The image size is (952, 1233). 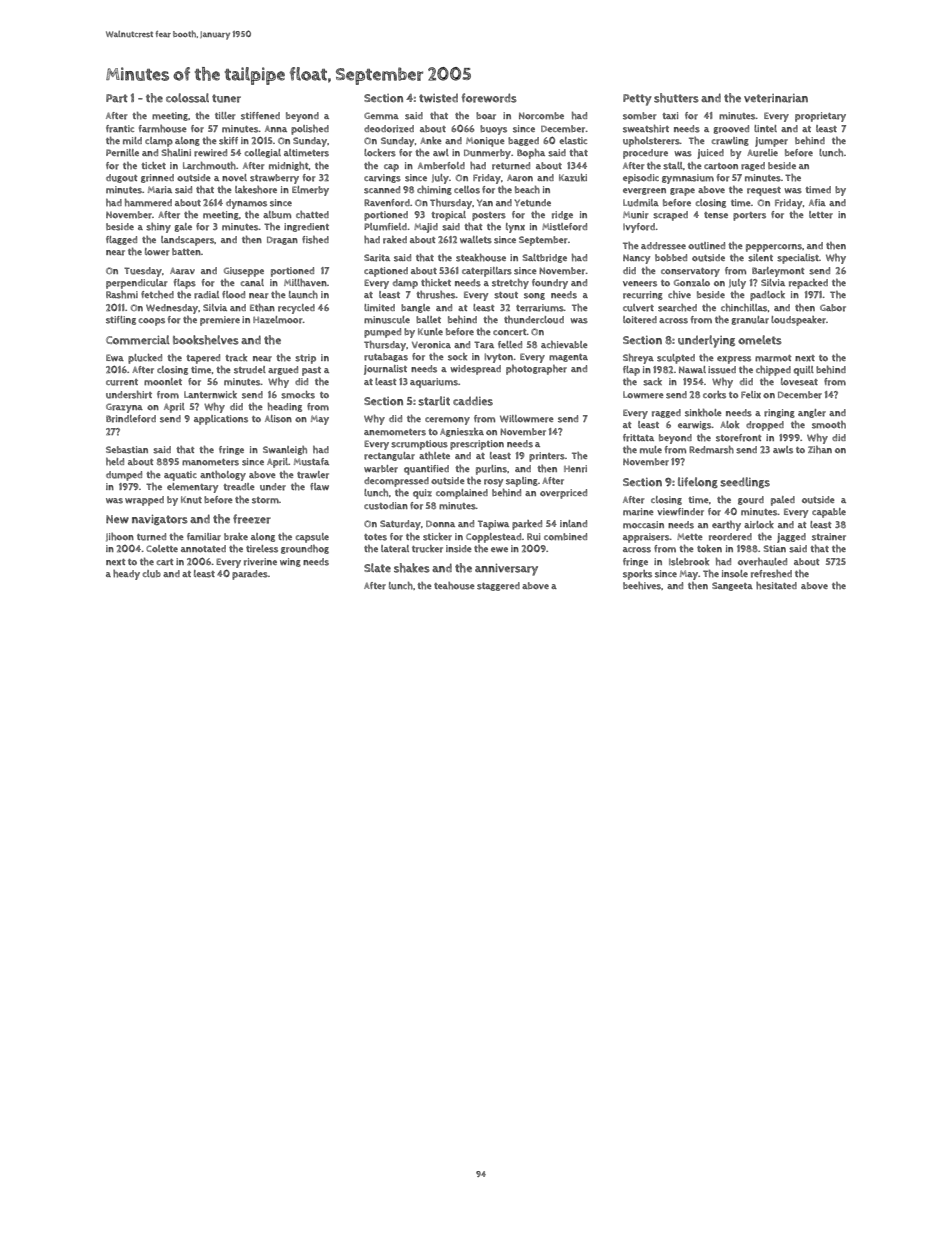 I want to click on Alison, so click(x=278, y=419).
